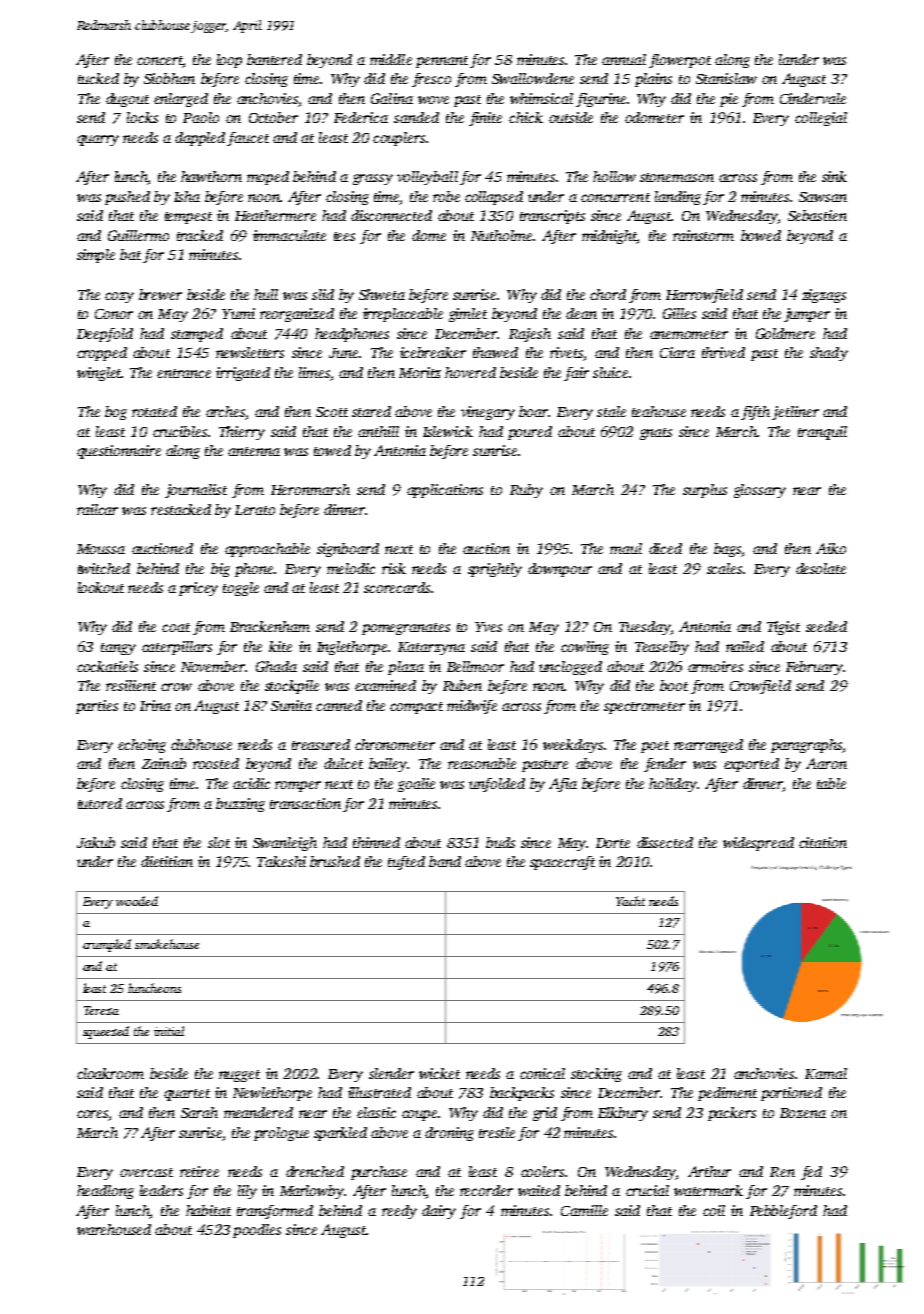  I want to click on trestle, so click(497, 1132).
